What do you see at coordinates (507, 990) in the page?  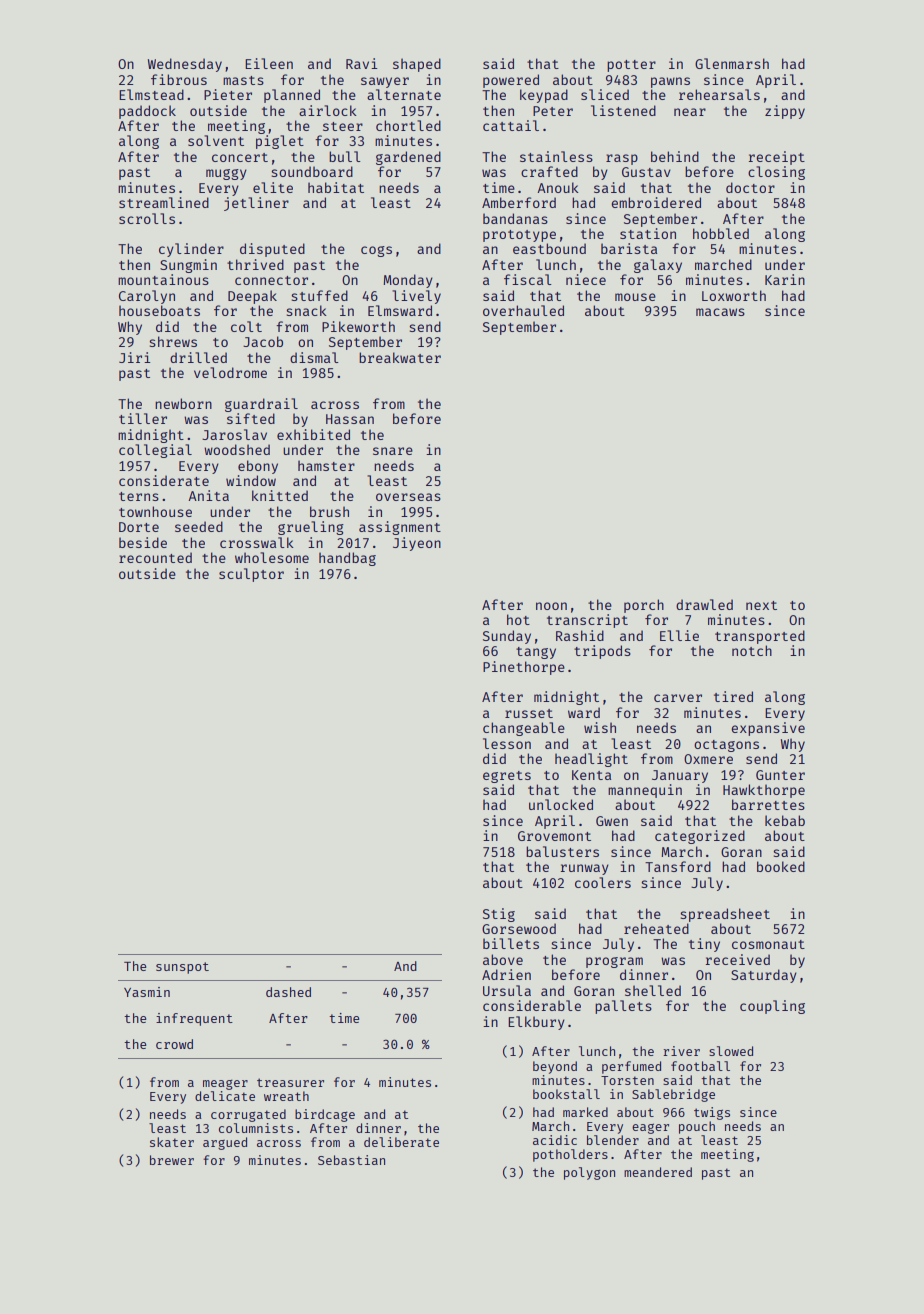 I see `Ursula` at bounding box center [507, 990].
